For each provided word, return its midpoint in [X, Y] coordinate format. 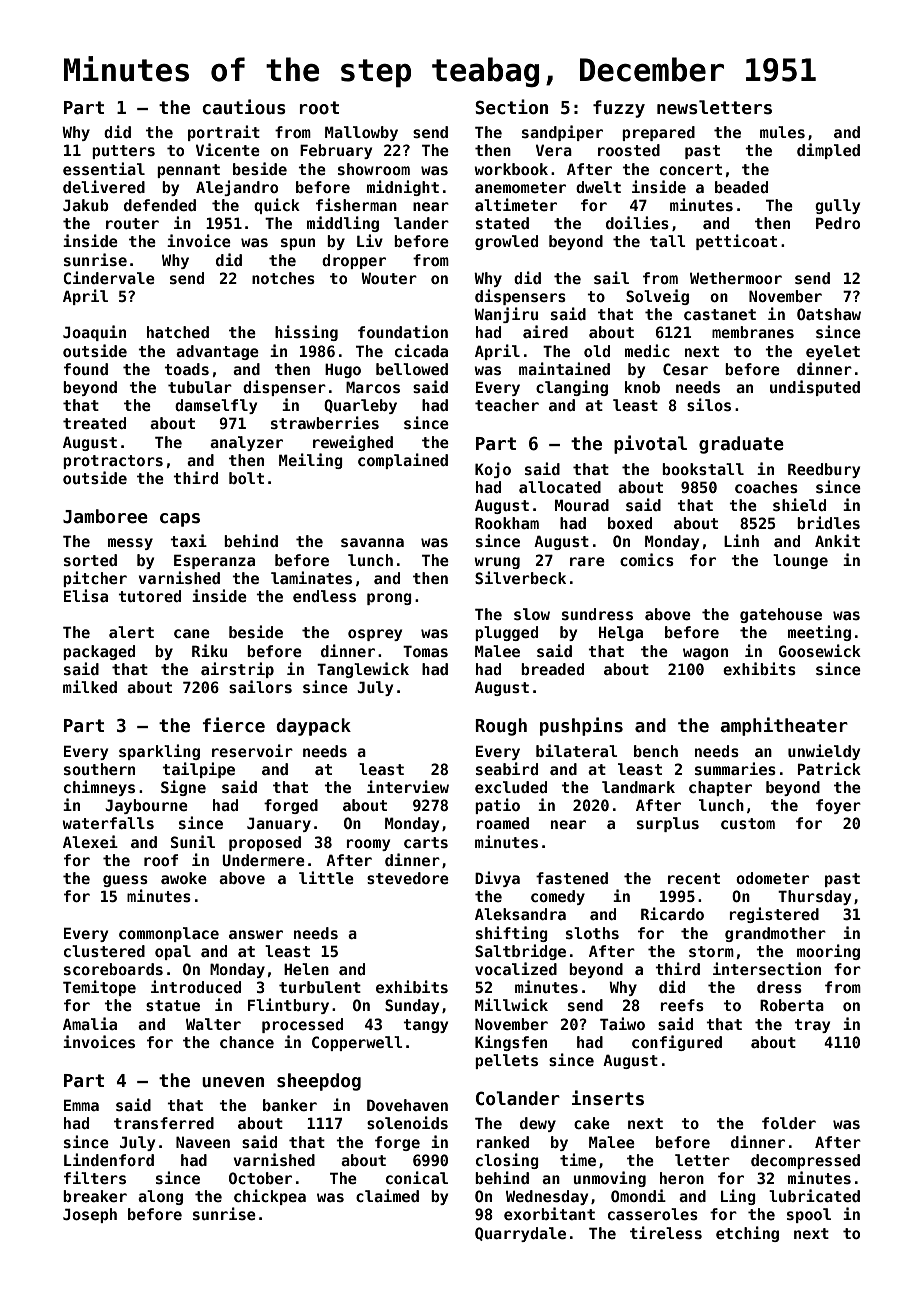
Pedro [838, 223]
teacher [507, 405]
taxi [188, 540]
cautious [244, 107]
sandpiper [562, 133]
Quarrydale [520, 1234]
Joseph [90, 1215]
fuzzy [619, 109]
